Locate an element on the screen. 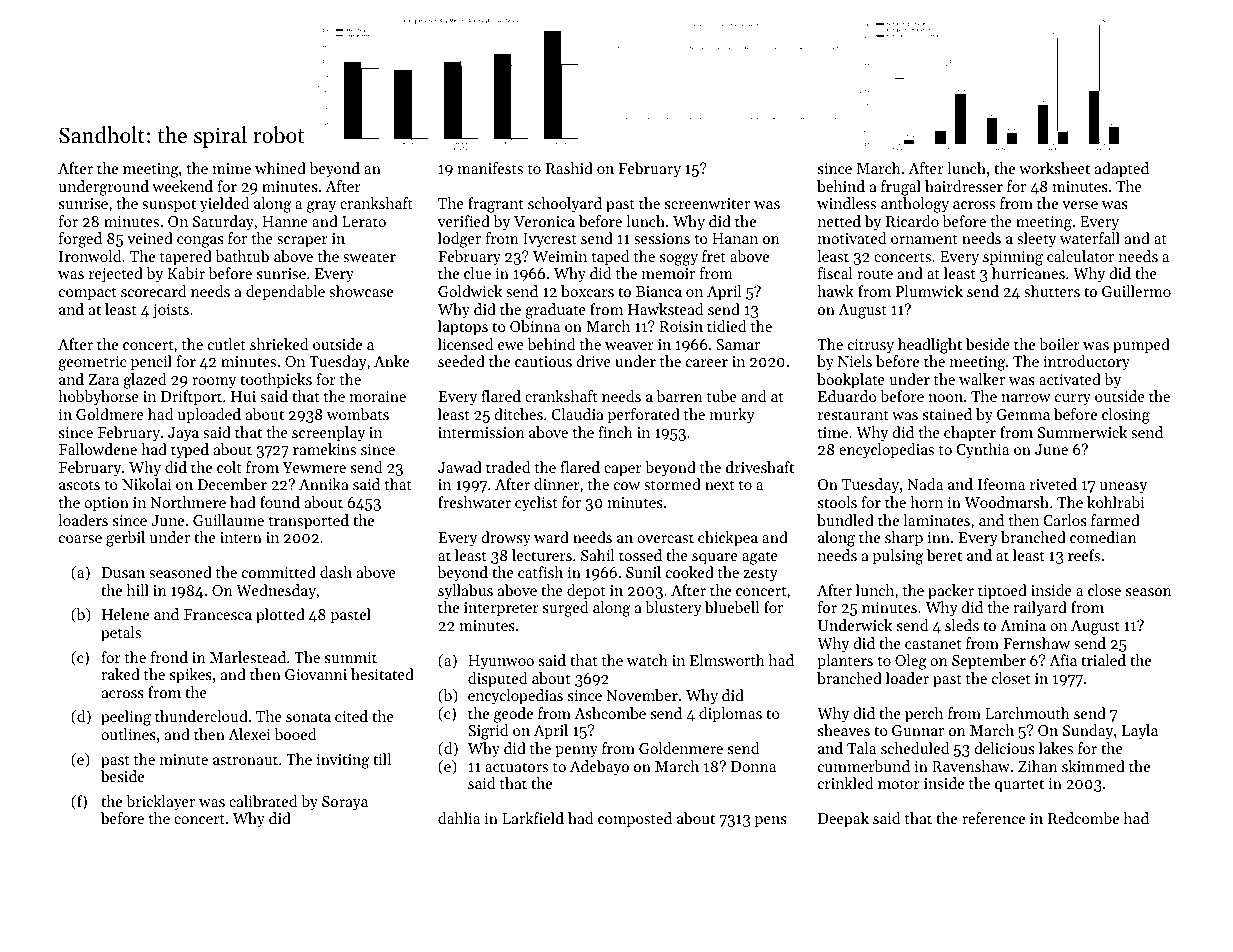 The width and height of the screenshot is (1233, 952). bricklayer is located at coordinates (160, 803).
